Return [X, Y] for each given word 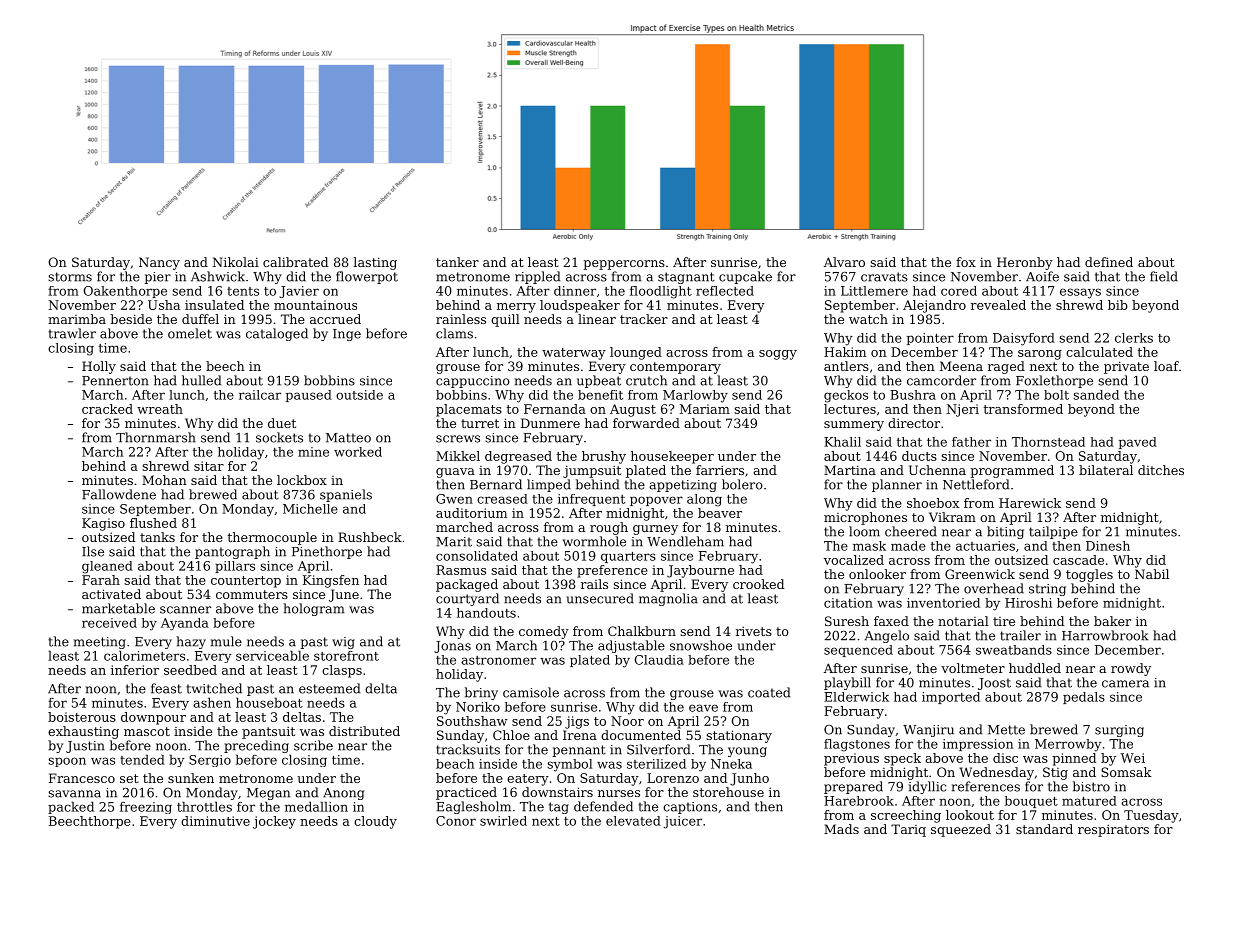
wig [343, 643]
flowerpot [367, 277]
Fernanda [555, 409]
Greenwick [980, 574]
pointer [930, 339]
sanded [1096, 395]
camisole [531, 692]
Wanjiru [928, 731]
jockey [274, 822]
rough [609, 528]
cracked [107, 409]
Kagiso [103, 524]
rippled [537, 277]
